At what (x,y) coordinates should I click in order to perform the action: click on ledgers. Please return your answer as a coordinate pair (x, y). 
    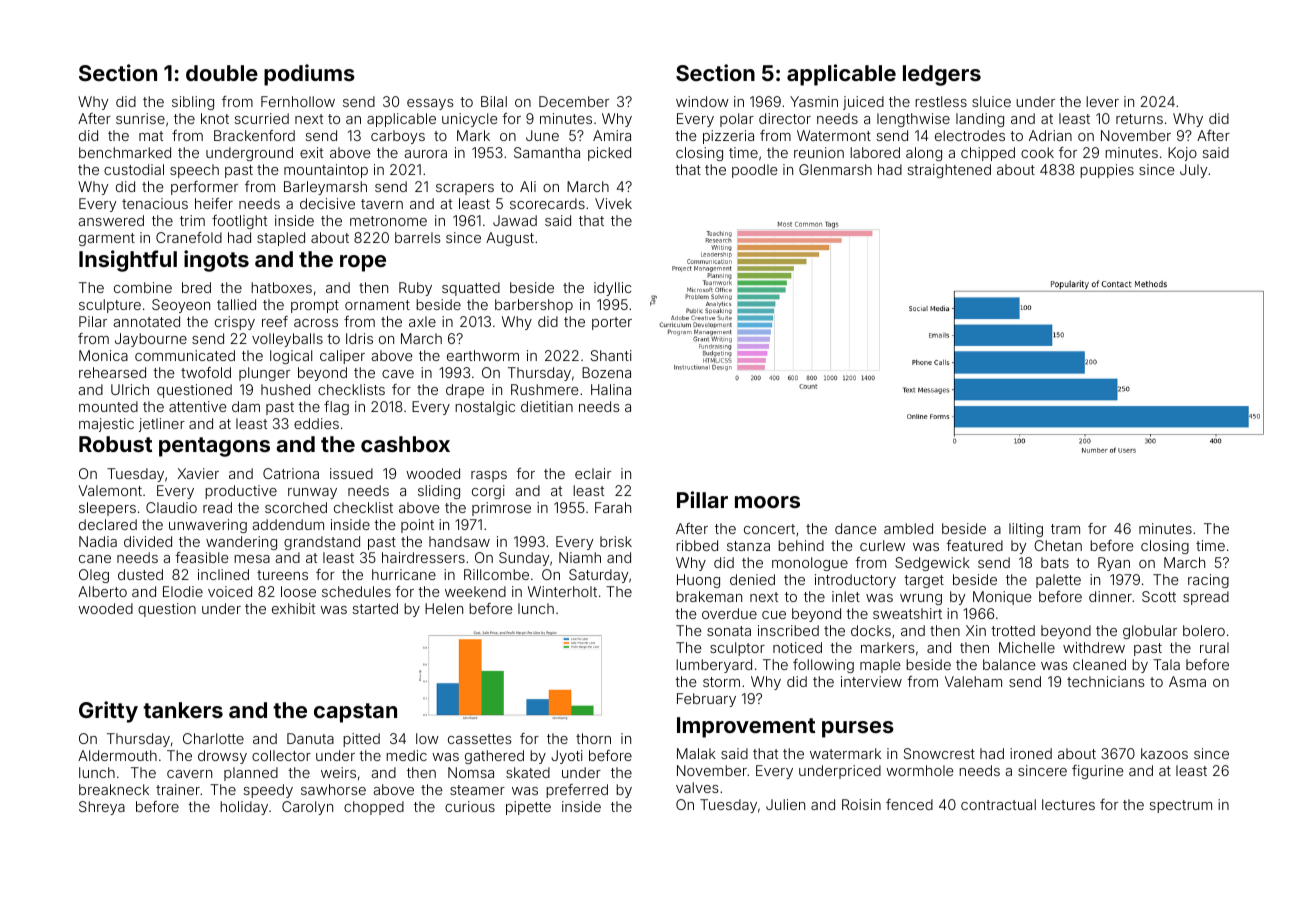
    Looking at the image, I should click on (942, 75).
